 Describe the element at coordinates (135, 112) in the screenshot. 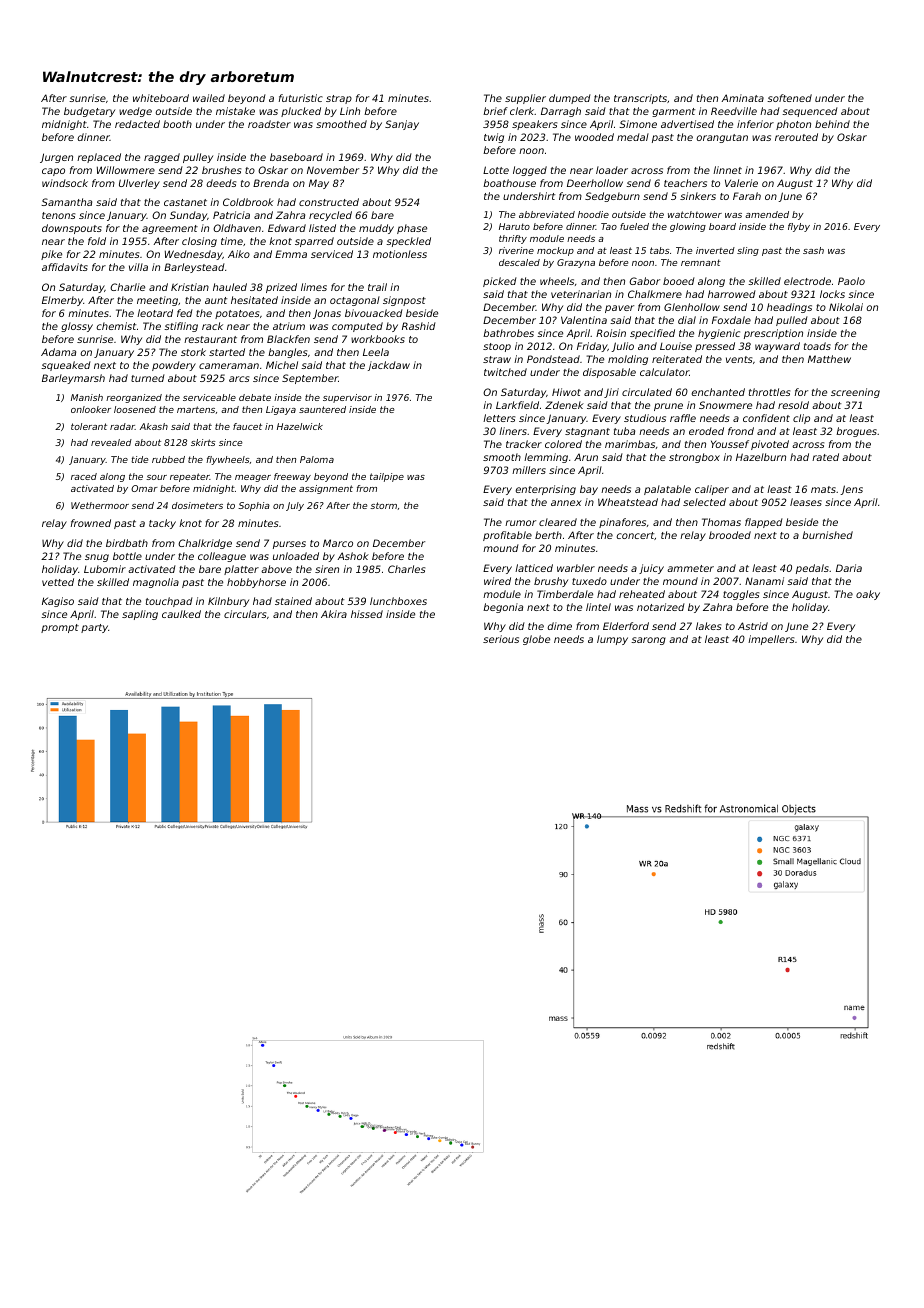

I see `wedge` at that location.
